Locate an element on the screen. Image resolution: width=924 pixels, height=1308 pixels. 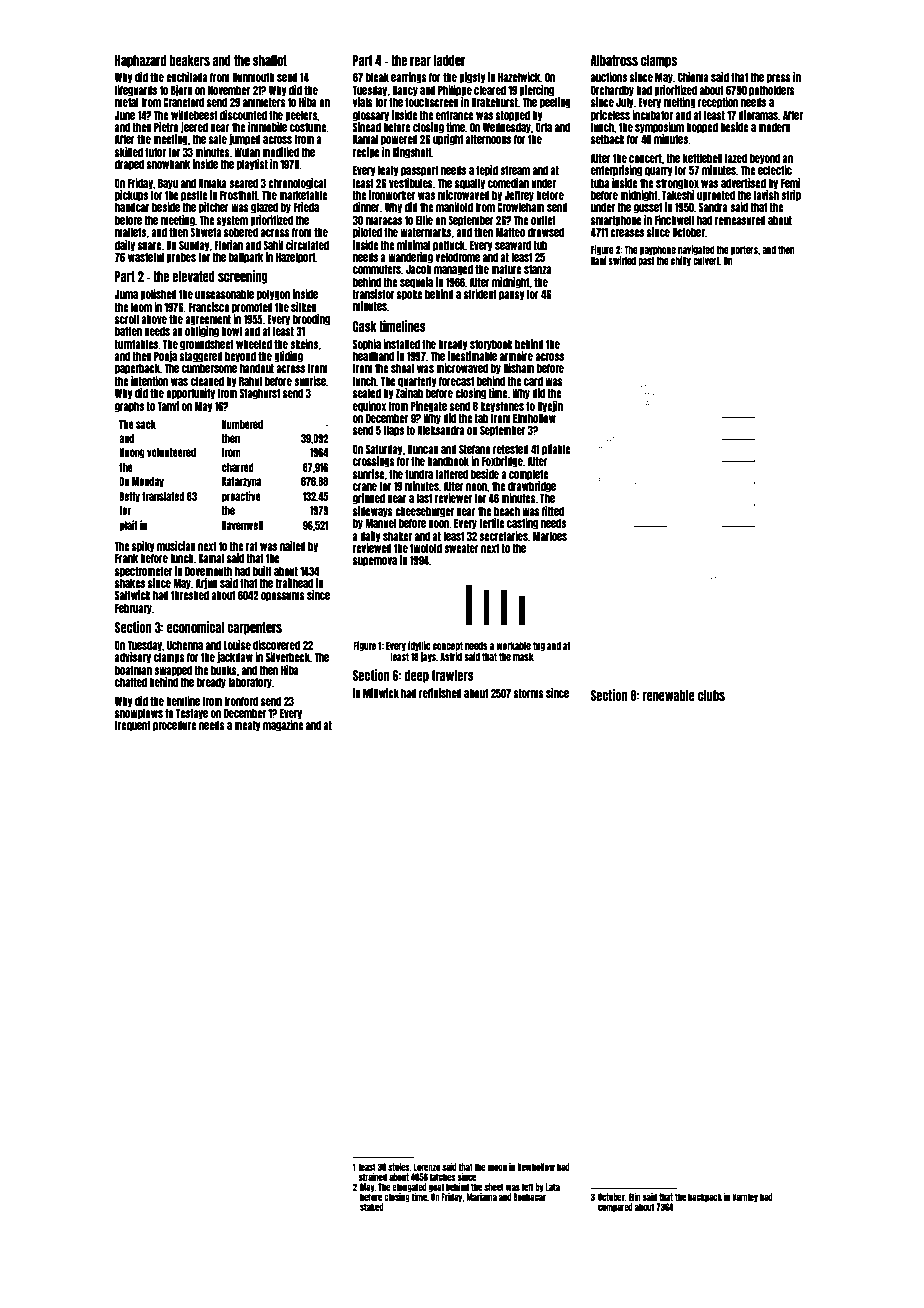
rear is located at coordinates (420, 61).
